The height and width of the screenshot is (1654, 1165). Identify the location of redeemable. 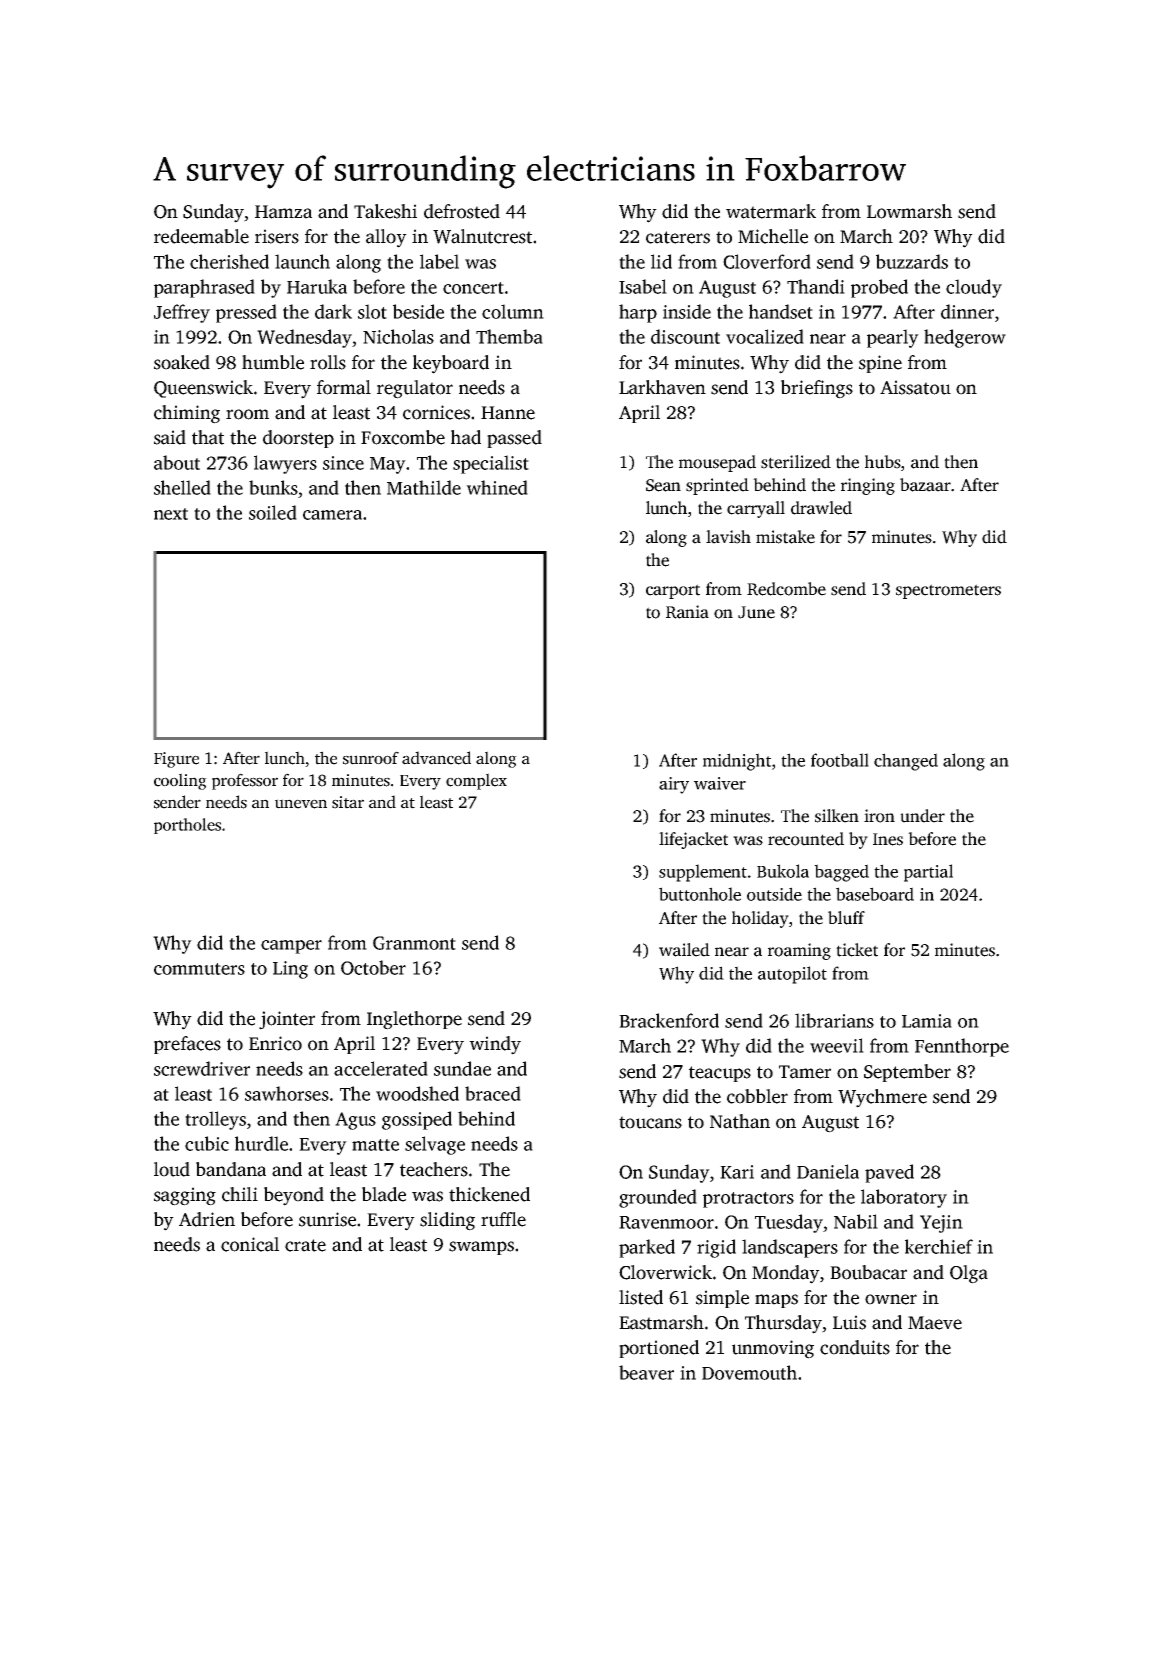
(201, 236).
